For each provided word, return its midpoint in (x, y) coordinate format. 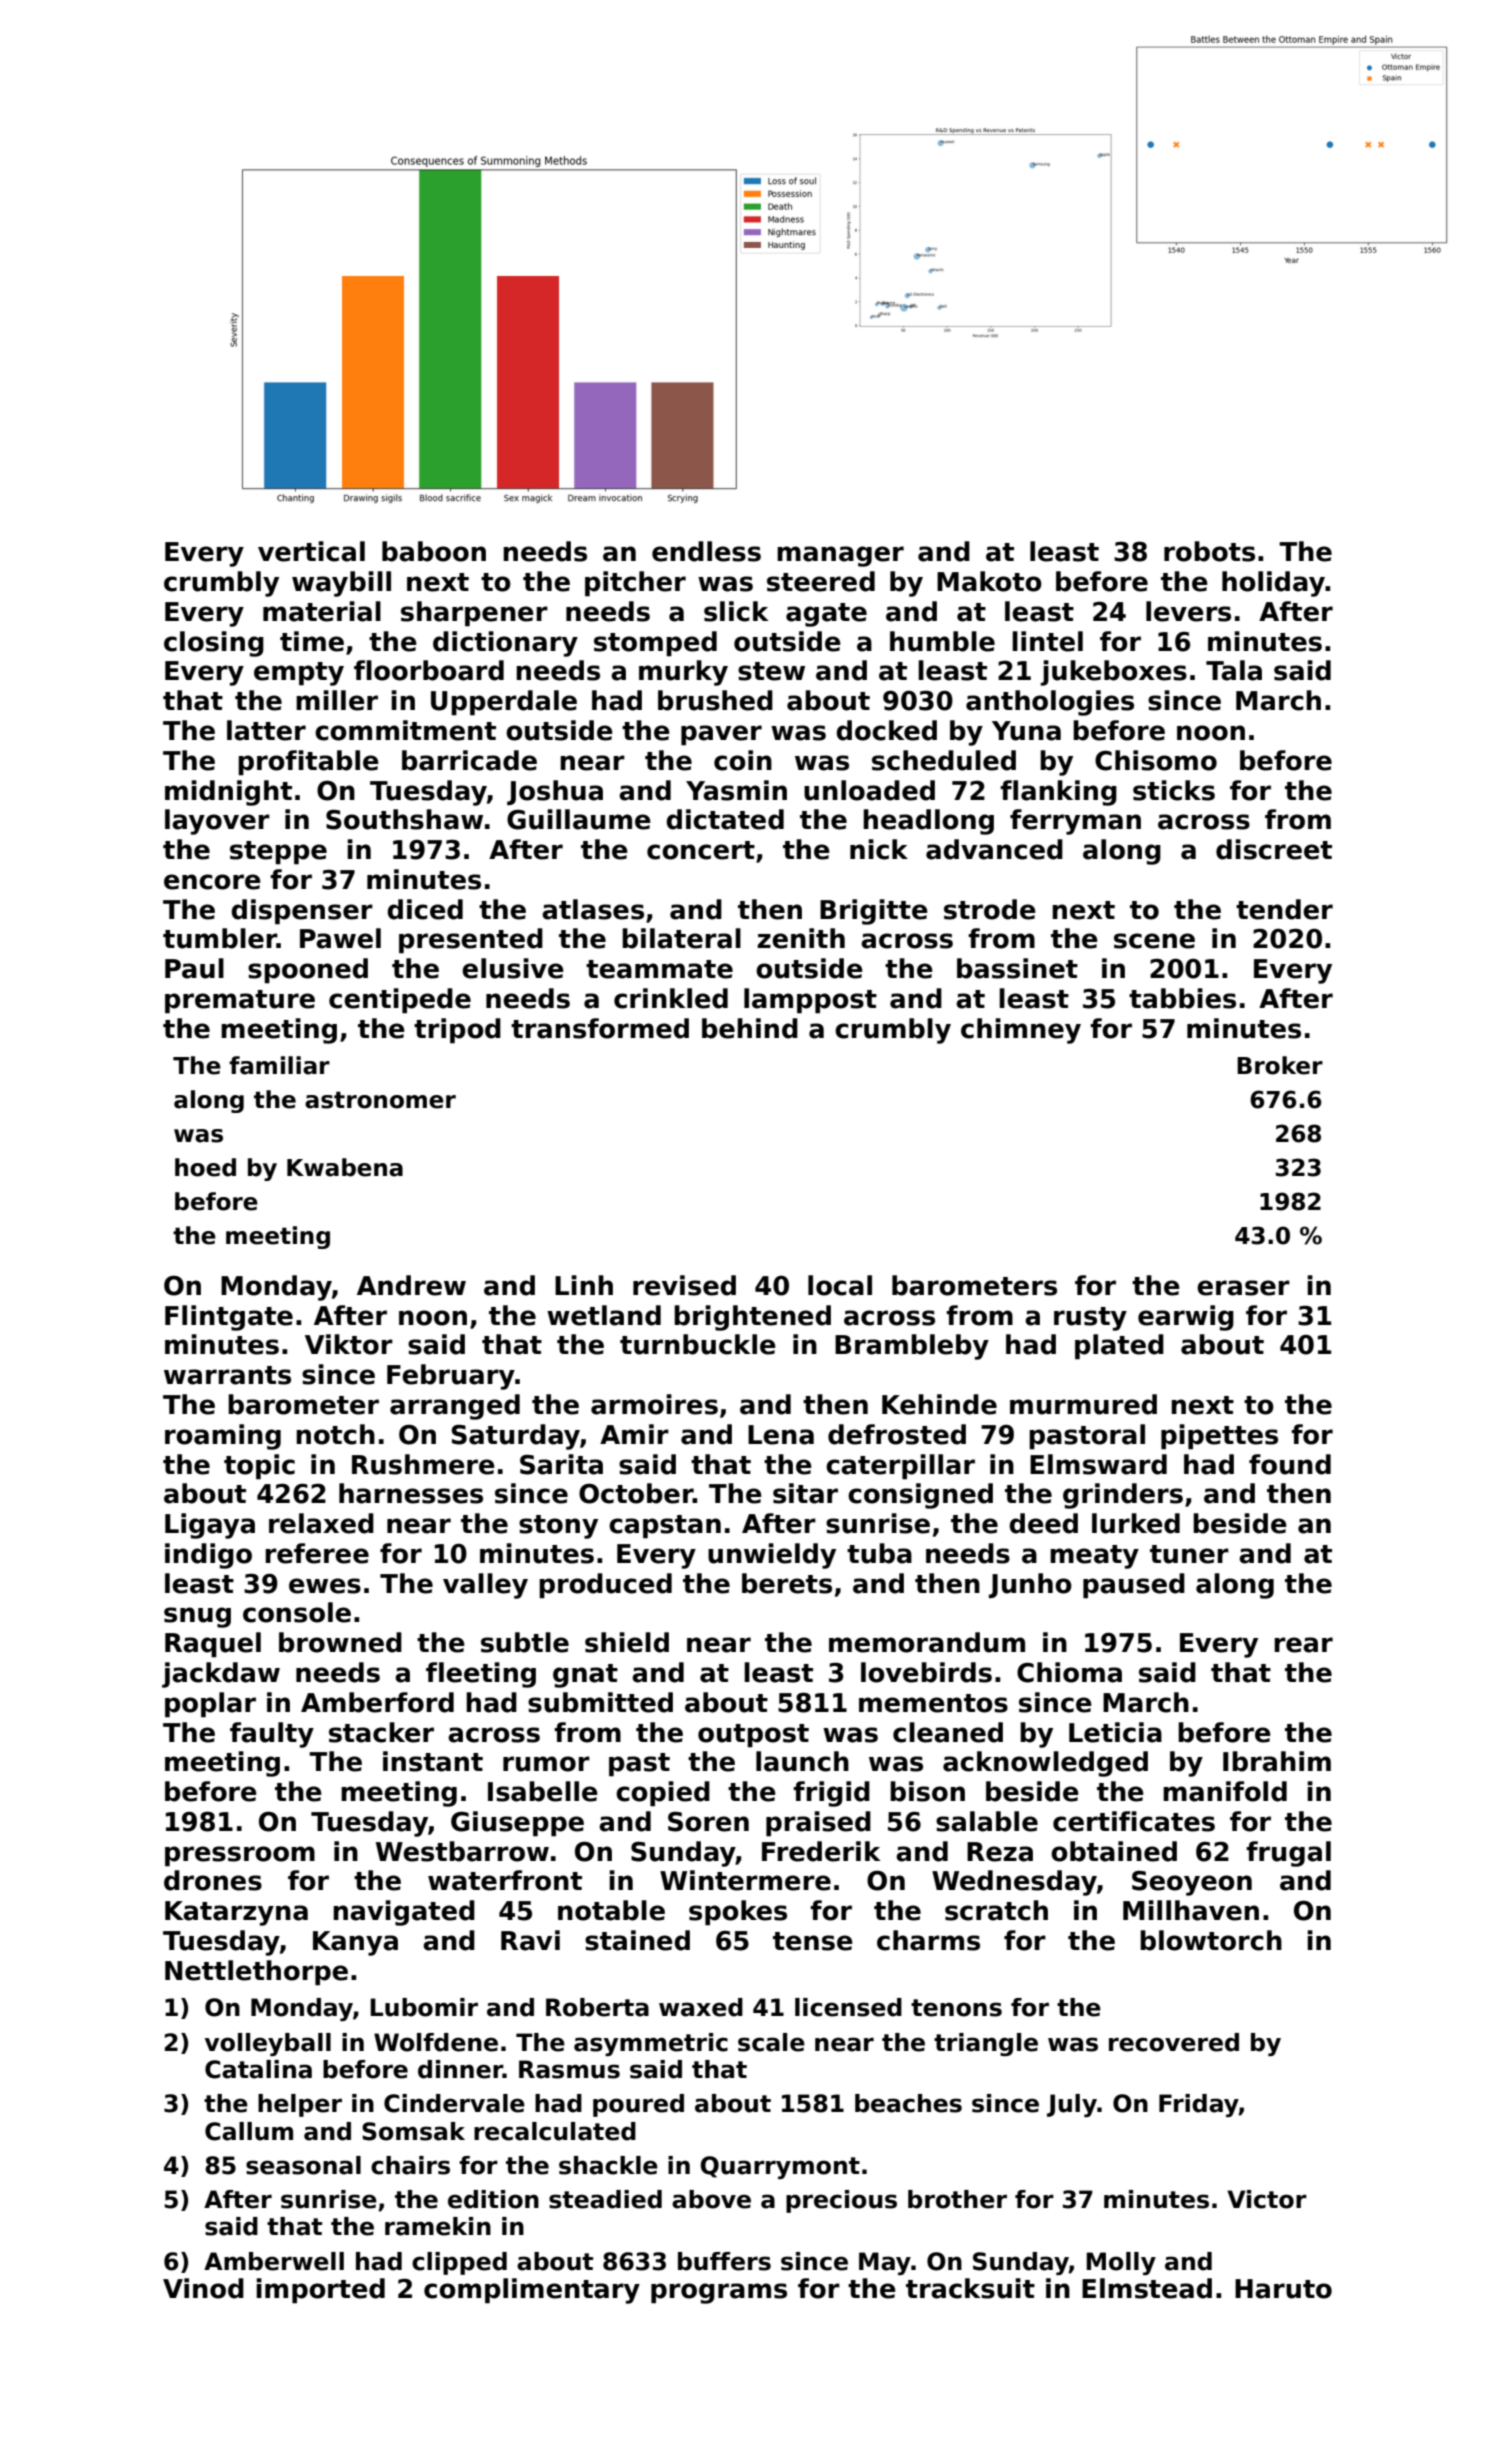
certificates (1134, 1821)
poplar (210, 1705)
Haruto (1283, 2289)
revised (684, 1285)
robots (1209, 551)
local (840, 1285)
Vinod (203, 2288)
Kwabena (345, 1167)
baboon (434, 551)
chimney (1021, 1031)
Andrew (411, 1285)
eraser (1243, 1288)
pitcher (635, 584)
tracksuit (970, 2288)
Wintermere (745, 1880)
